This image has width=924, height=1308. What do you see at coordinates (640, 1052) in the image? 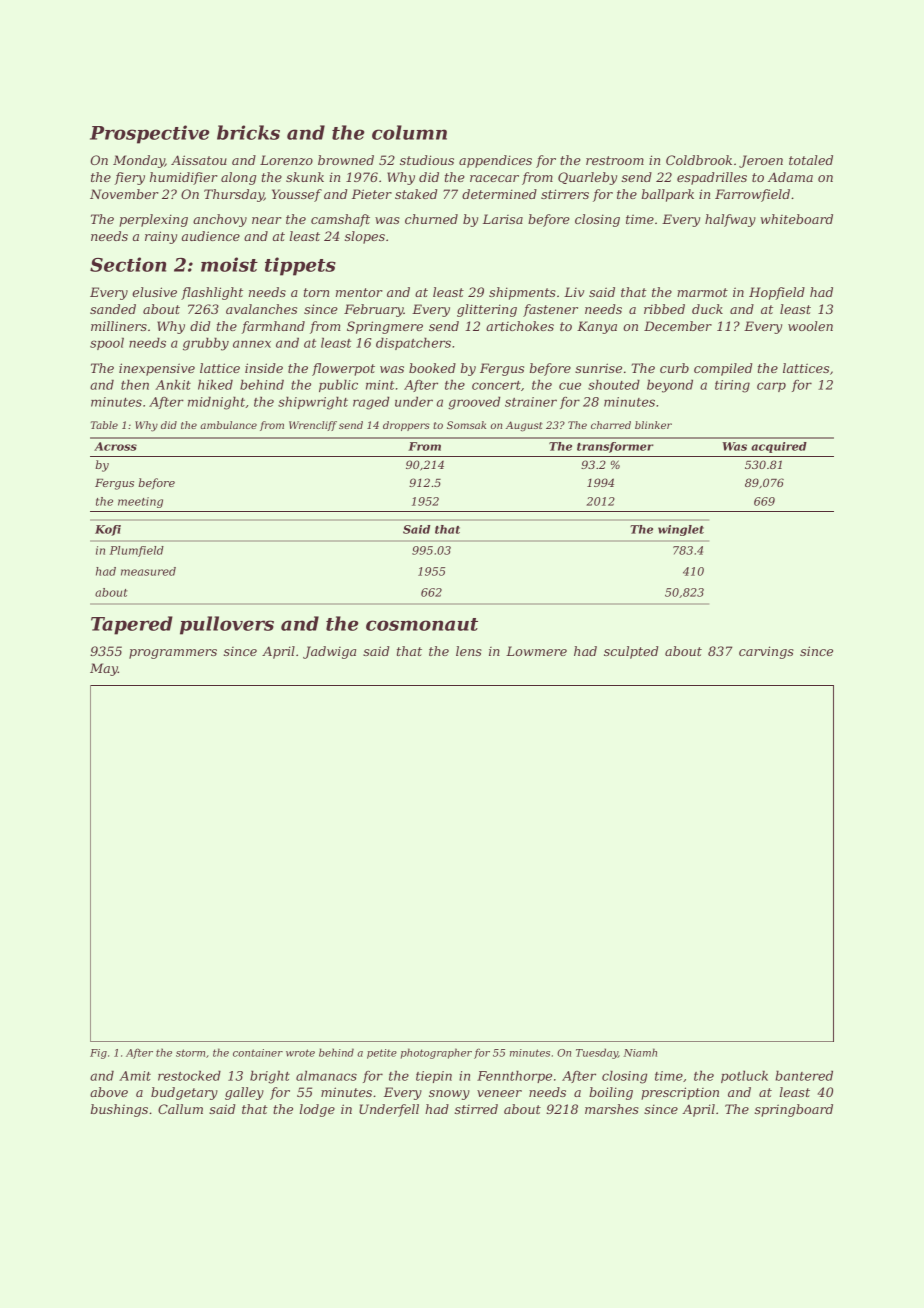
I see `Niamh` at bounding box center [640, 1052].
